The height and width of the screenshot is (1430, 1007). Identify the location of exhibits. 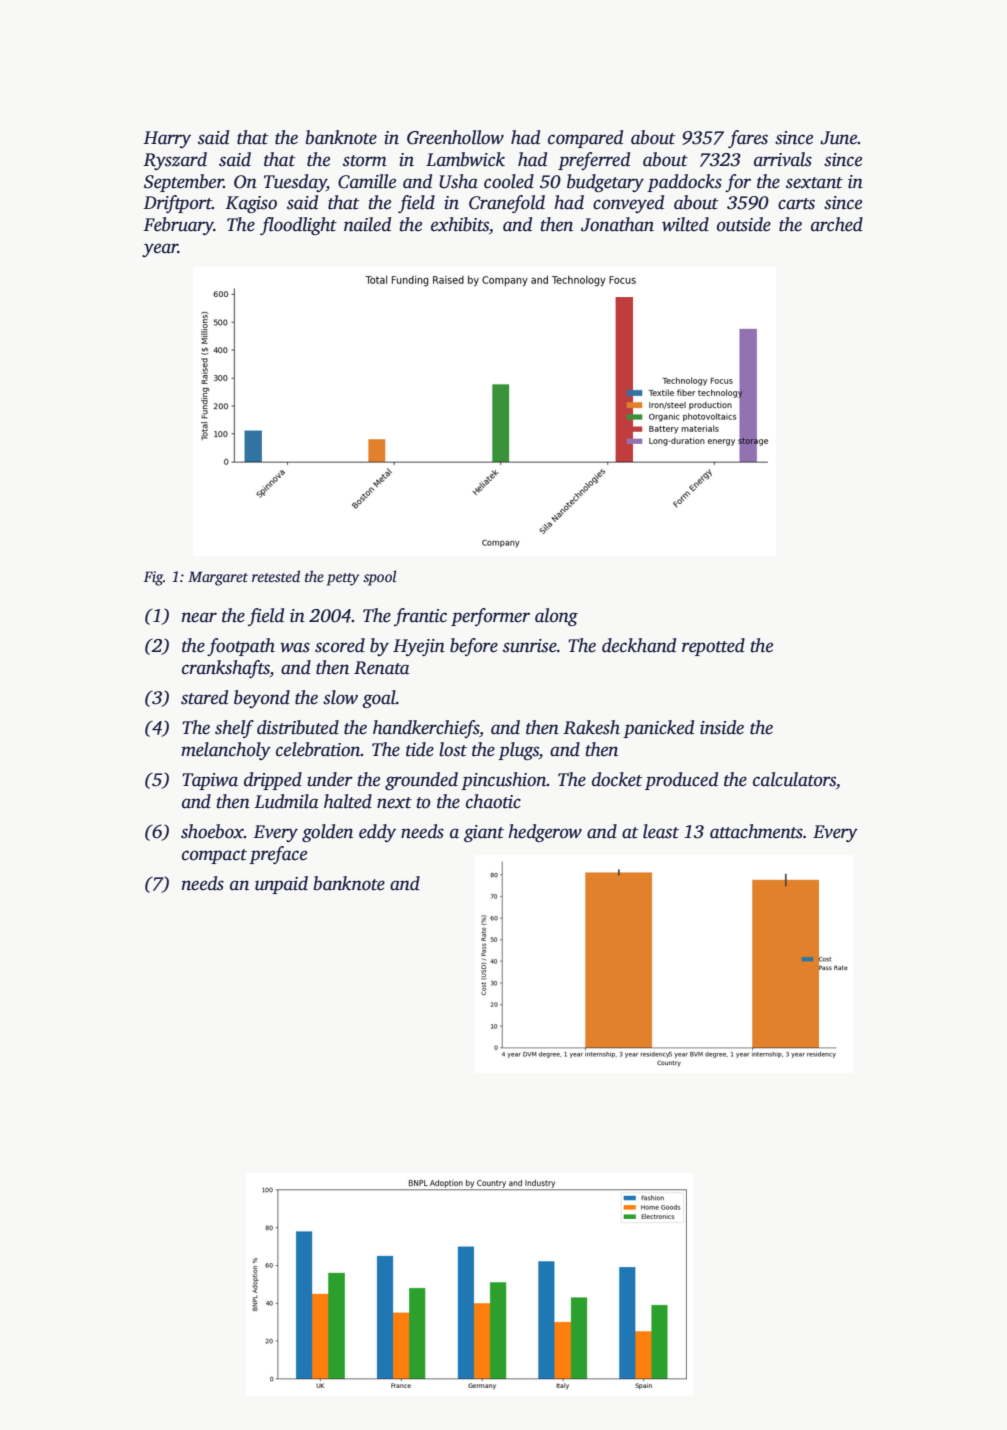
(460, 224).
